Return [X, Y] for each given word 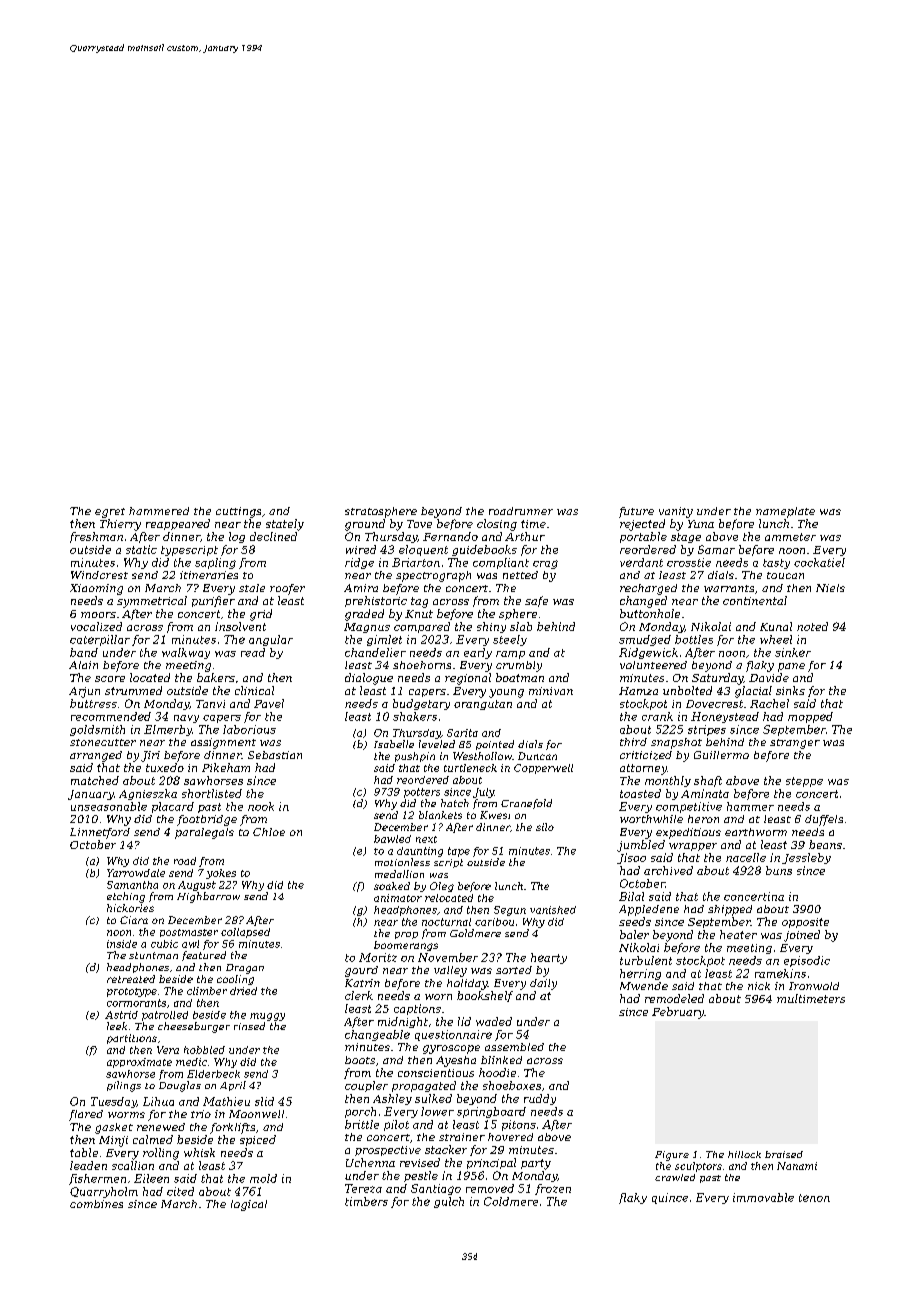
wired [361, 549]
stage [686, 538]
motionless [402, 862]
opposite [805, 923]
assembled [514, 1047]
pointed [495, 745]
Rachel [769, 703]
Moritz [378, 957]
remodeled [674, 998]
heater [738, 934]
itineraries [209, 575]
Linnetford [100, 833]
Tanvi [210, 704]
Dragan [245, 969]
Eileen [151, 1178]
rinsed [249, 1026]
